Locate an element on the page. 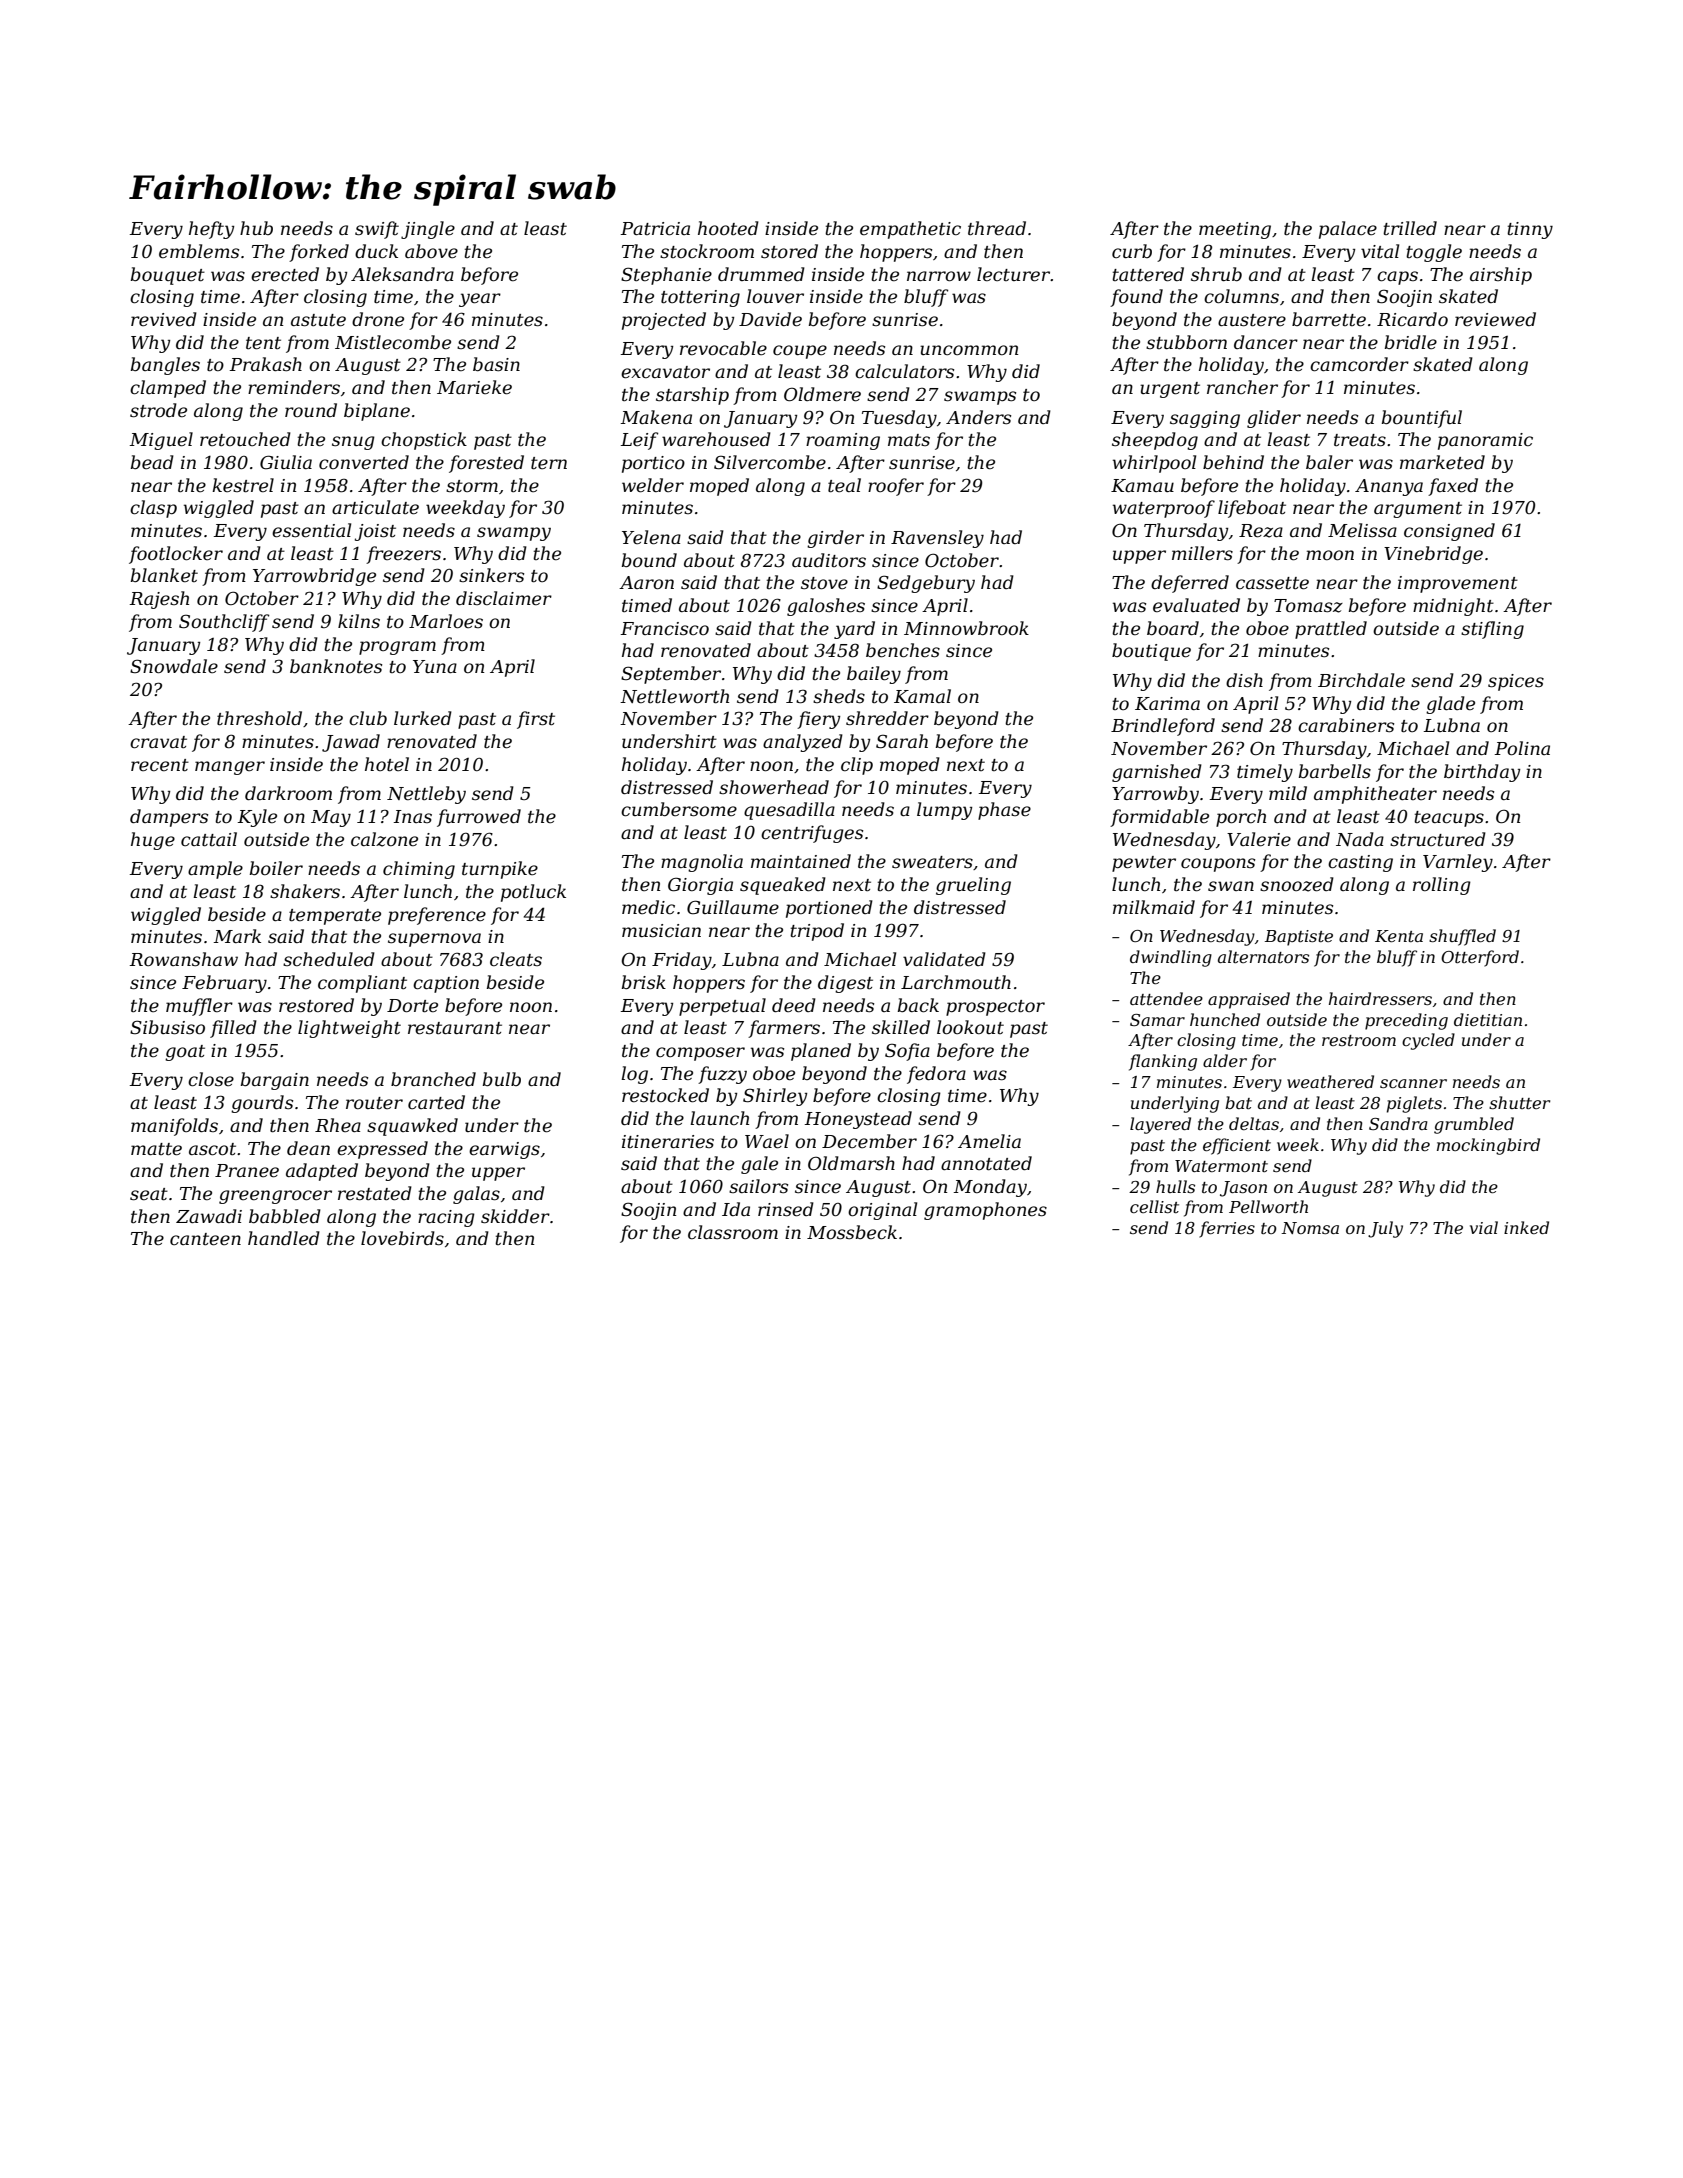  retouched is located at coordinates (245, 439).
